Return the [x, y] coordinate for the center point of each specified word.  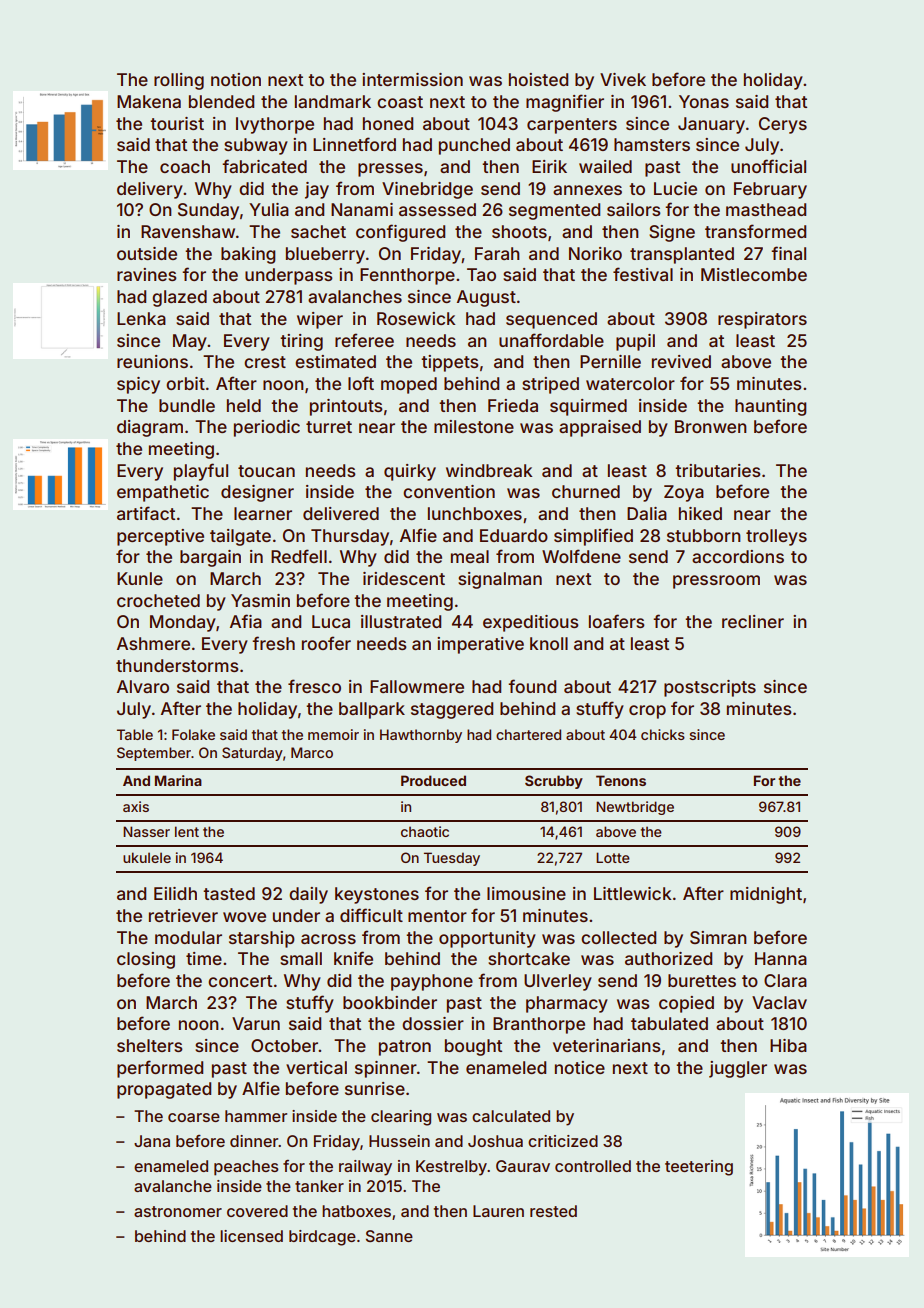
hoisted [538, 79]
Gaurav [523, 1166]
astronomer [178, 1211]
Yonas [704, 101]
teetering [699, 1168]
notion [236, 79]
